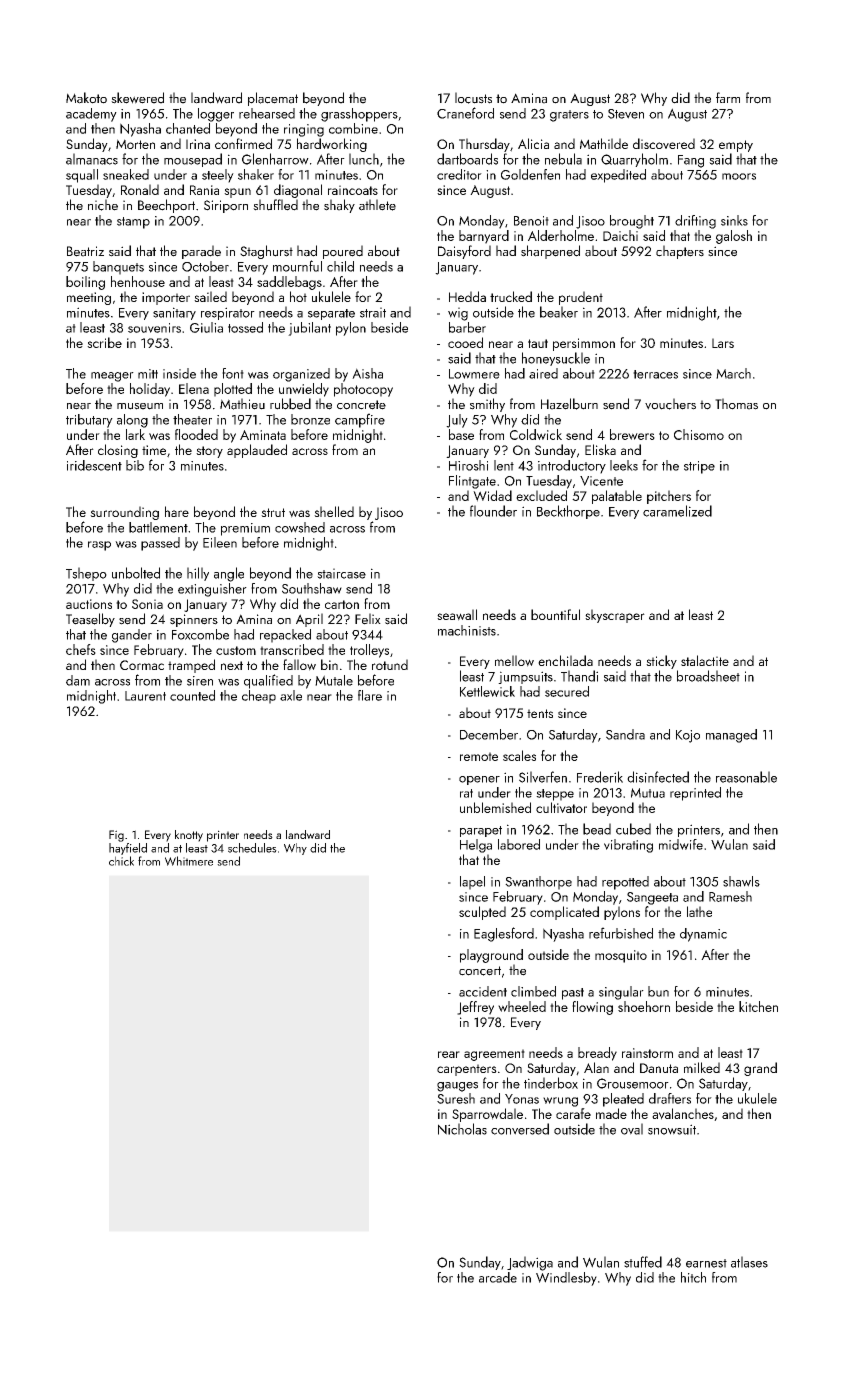 This document has height=1400, width=849. What do you see at coordinates (456, 1098) in the document?
I see `Suresh` at bounding box center [456, 1098].
